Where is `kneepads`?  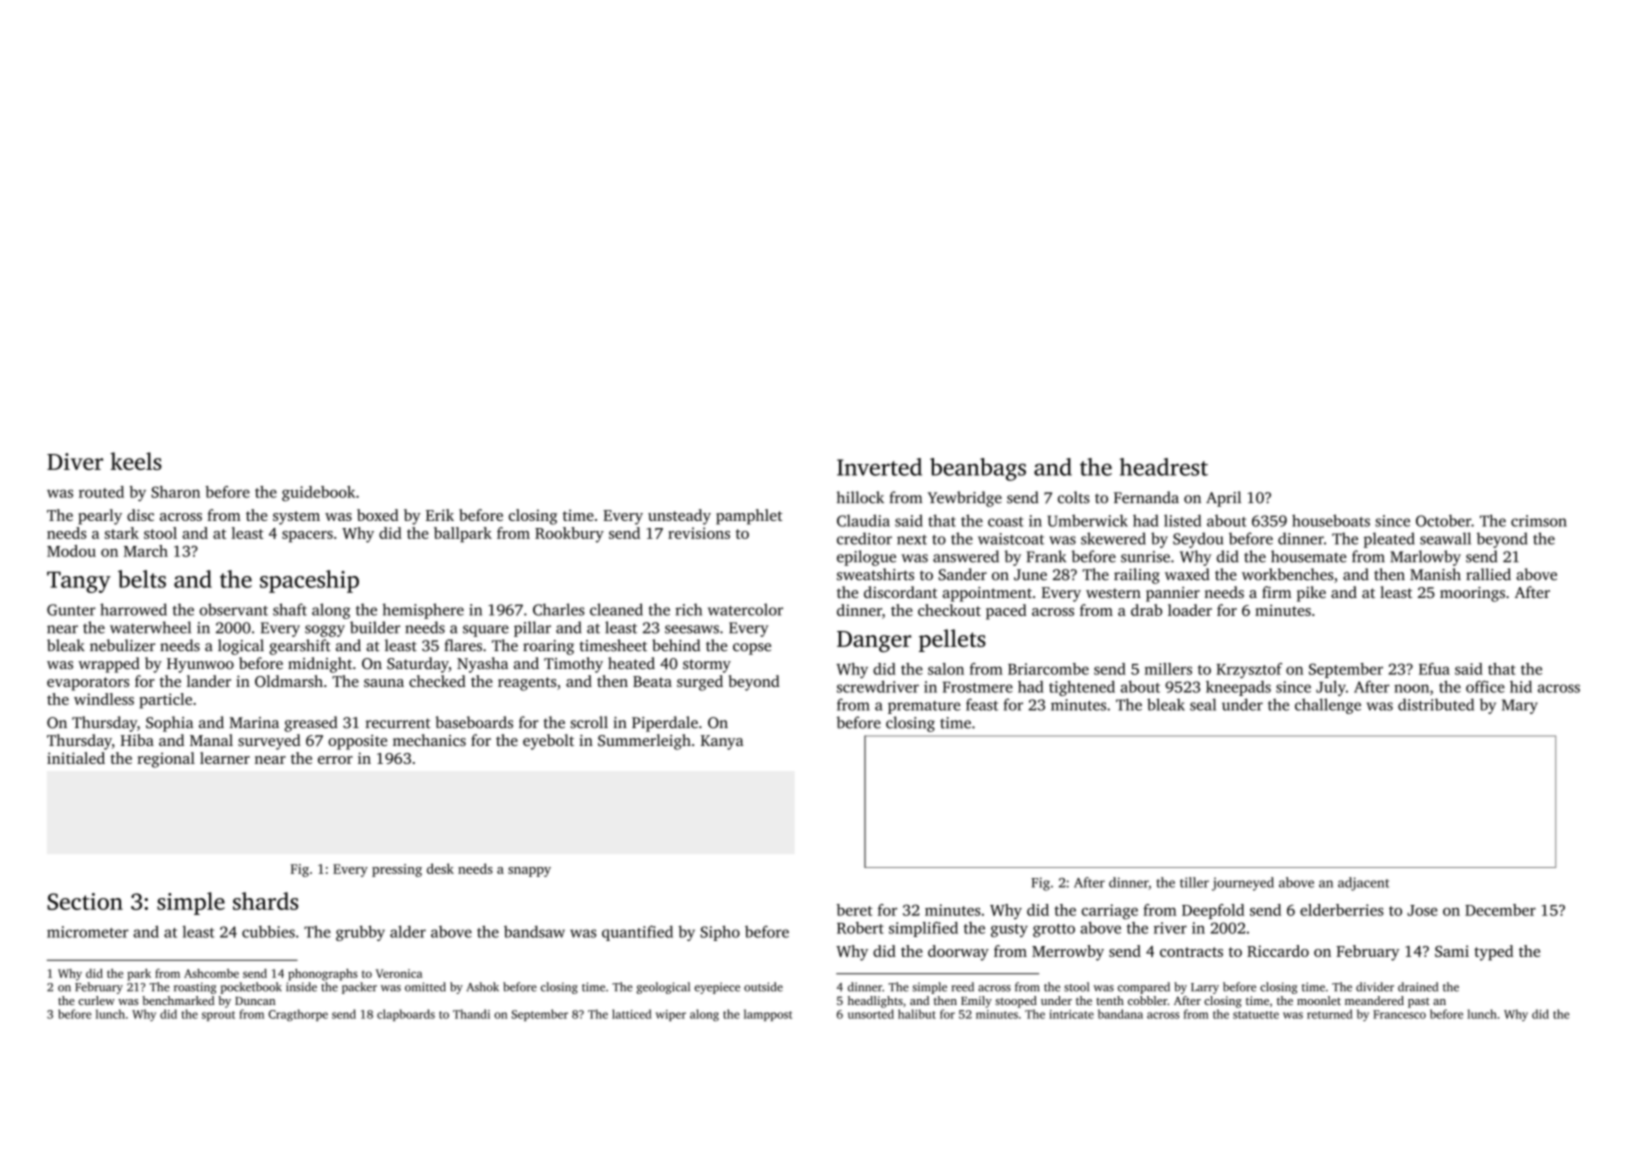 kneepads is located at coordinates (1238, 688).
